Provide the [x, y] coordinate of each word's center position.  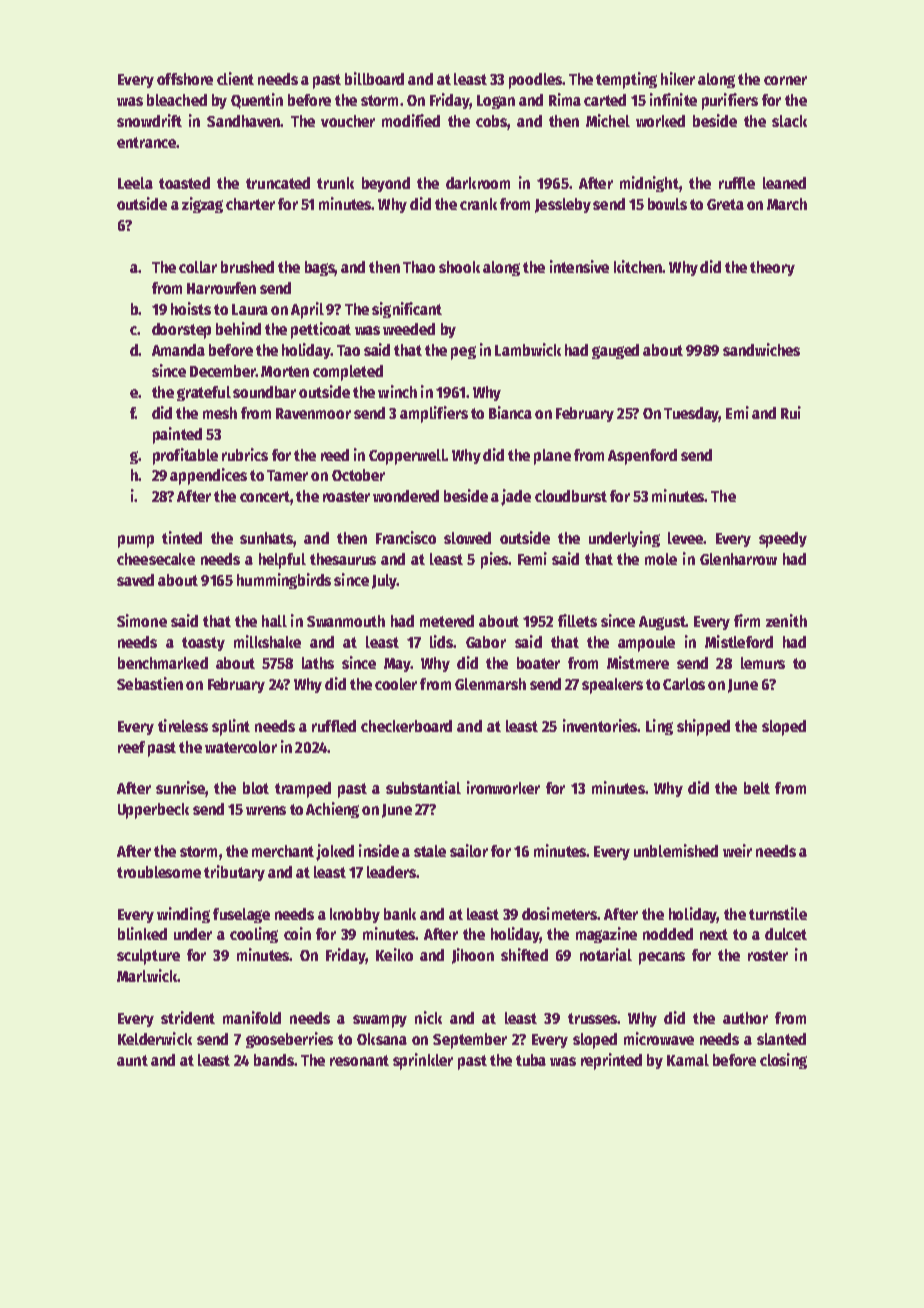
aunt [132, 1060]
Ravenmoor [313, 413]
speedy [783, 540]
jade [516, 497]
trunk [335, 183]
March [787, 204]
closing [783, 1061]
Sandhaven [243, 121]
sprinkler [423, 1061]
